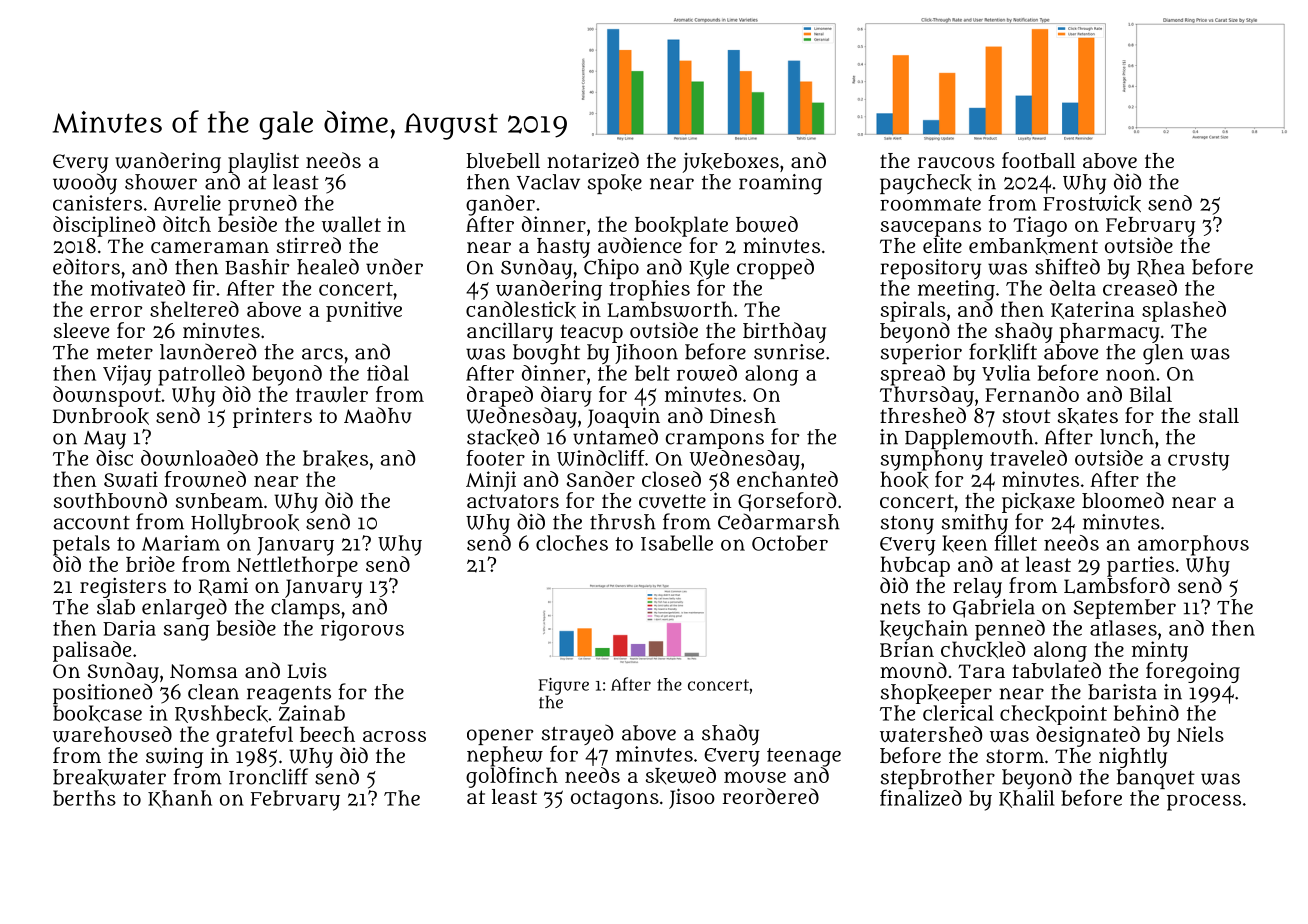 Image resolution: width=1308 pixels, height=924 pixels. What do you see at coordinates (1032, 394) in the image?
I see `Fernando` at bounding box center [1032, 394].
